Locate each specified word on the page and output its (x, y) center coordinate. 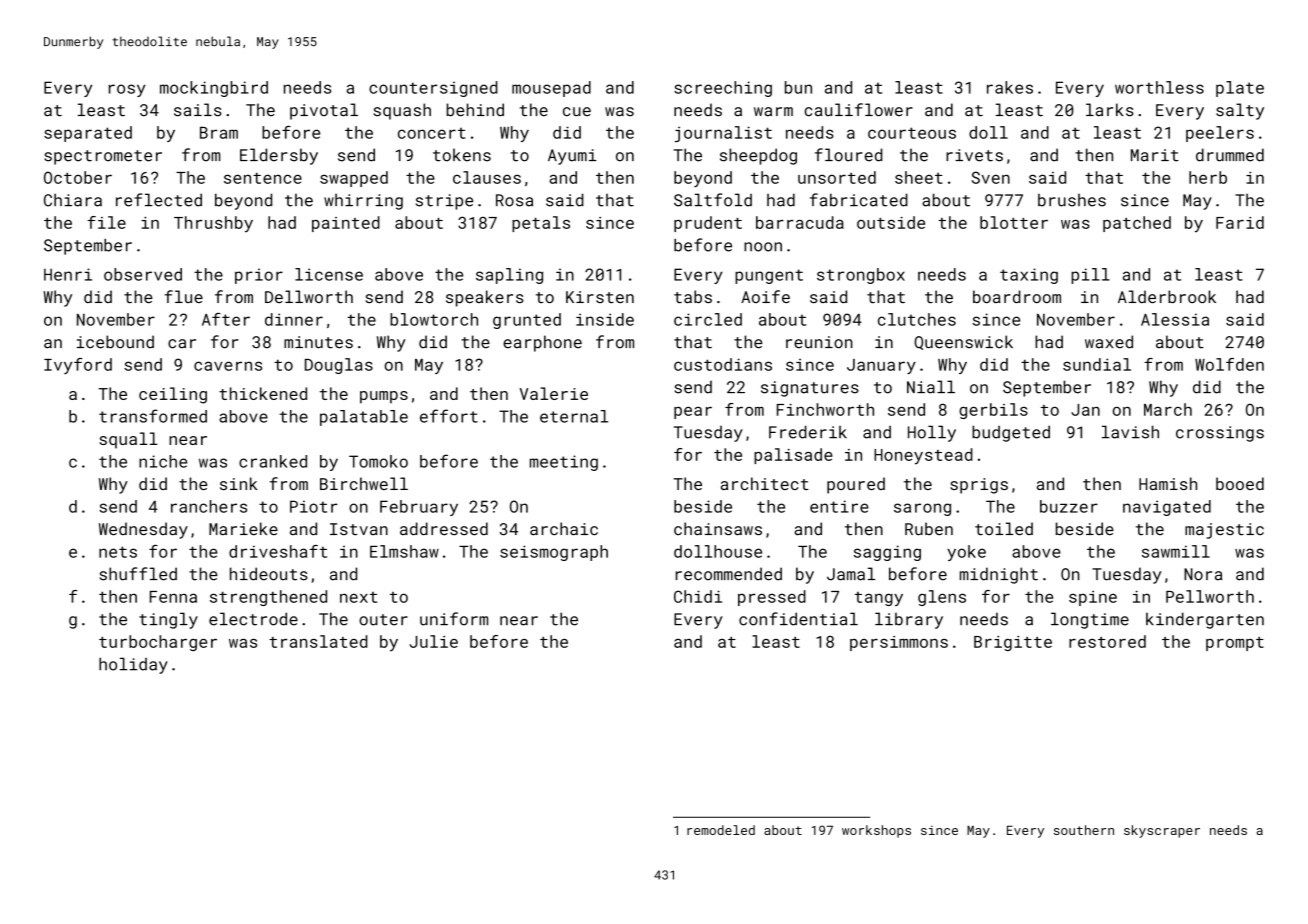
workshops (876, 831)
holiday (133, 665)
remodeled (721, 830)
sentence (263, 178)
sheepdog (758, 156)
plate (1240, 89)
